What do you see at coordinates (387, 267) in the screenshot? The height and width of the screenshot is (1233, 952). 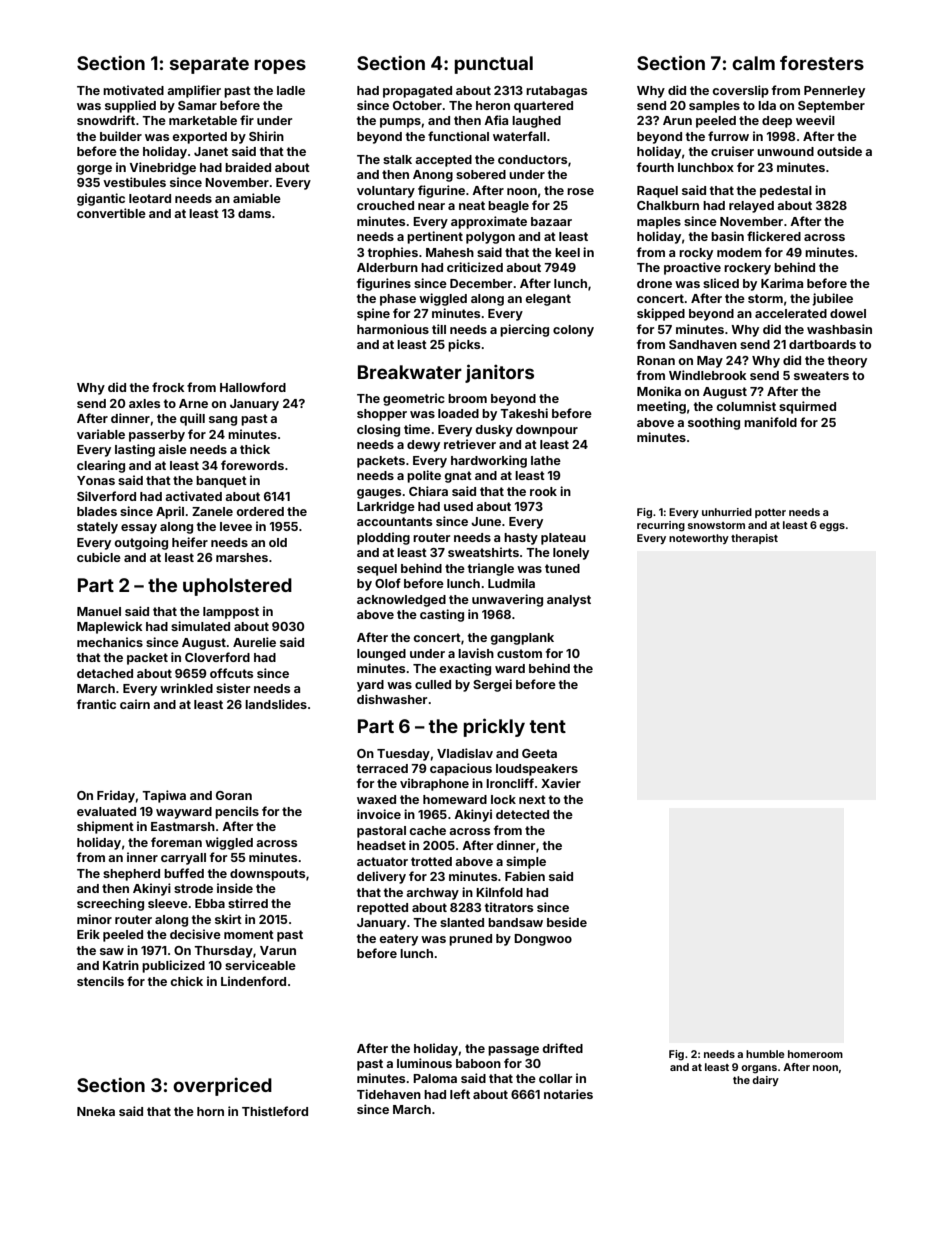 I see `Alderburn` at bounding box center [387, 267].
